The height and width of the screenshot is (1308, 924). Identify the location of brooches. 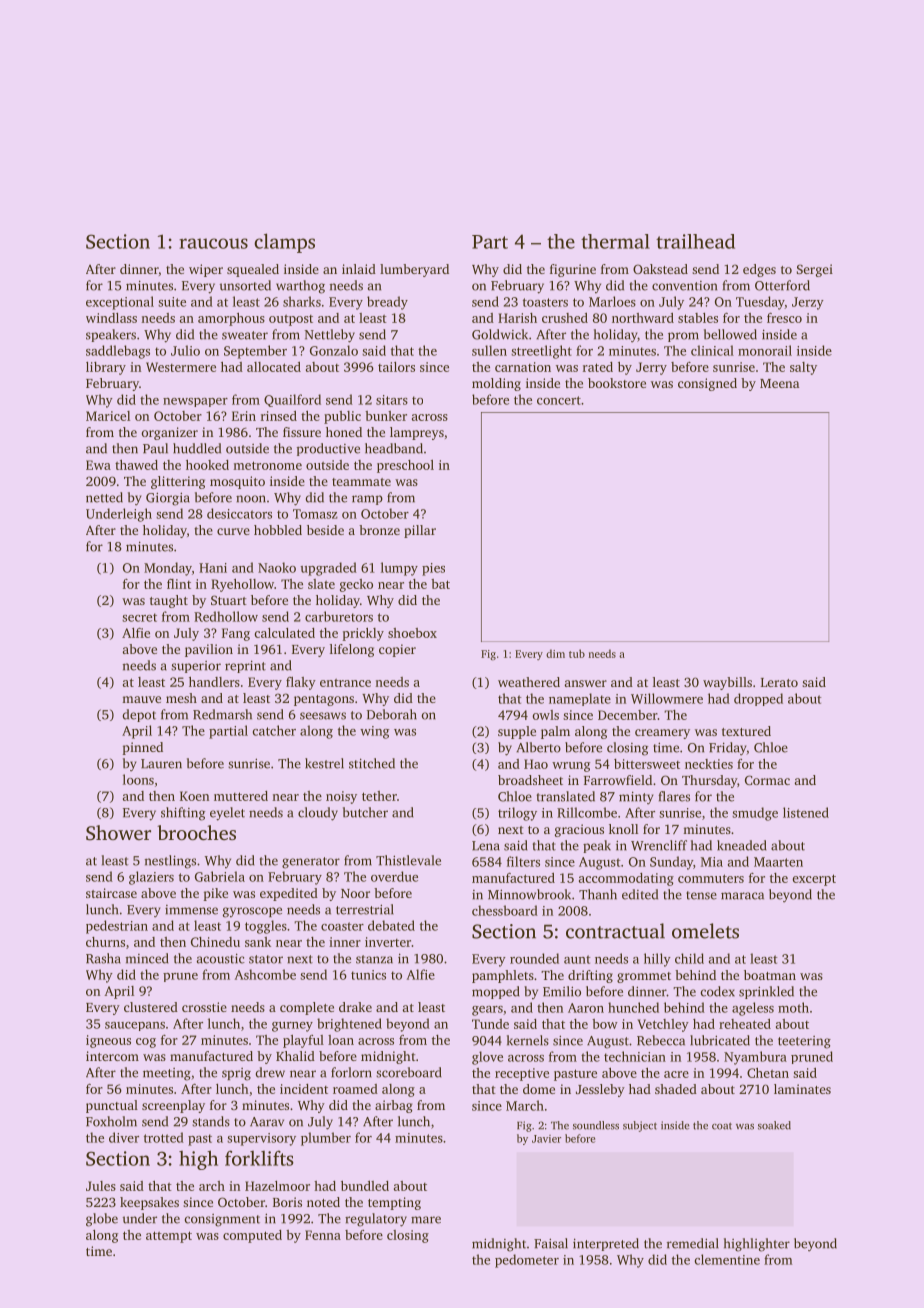
(196, 832).
